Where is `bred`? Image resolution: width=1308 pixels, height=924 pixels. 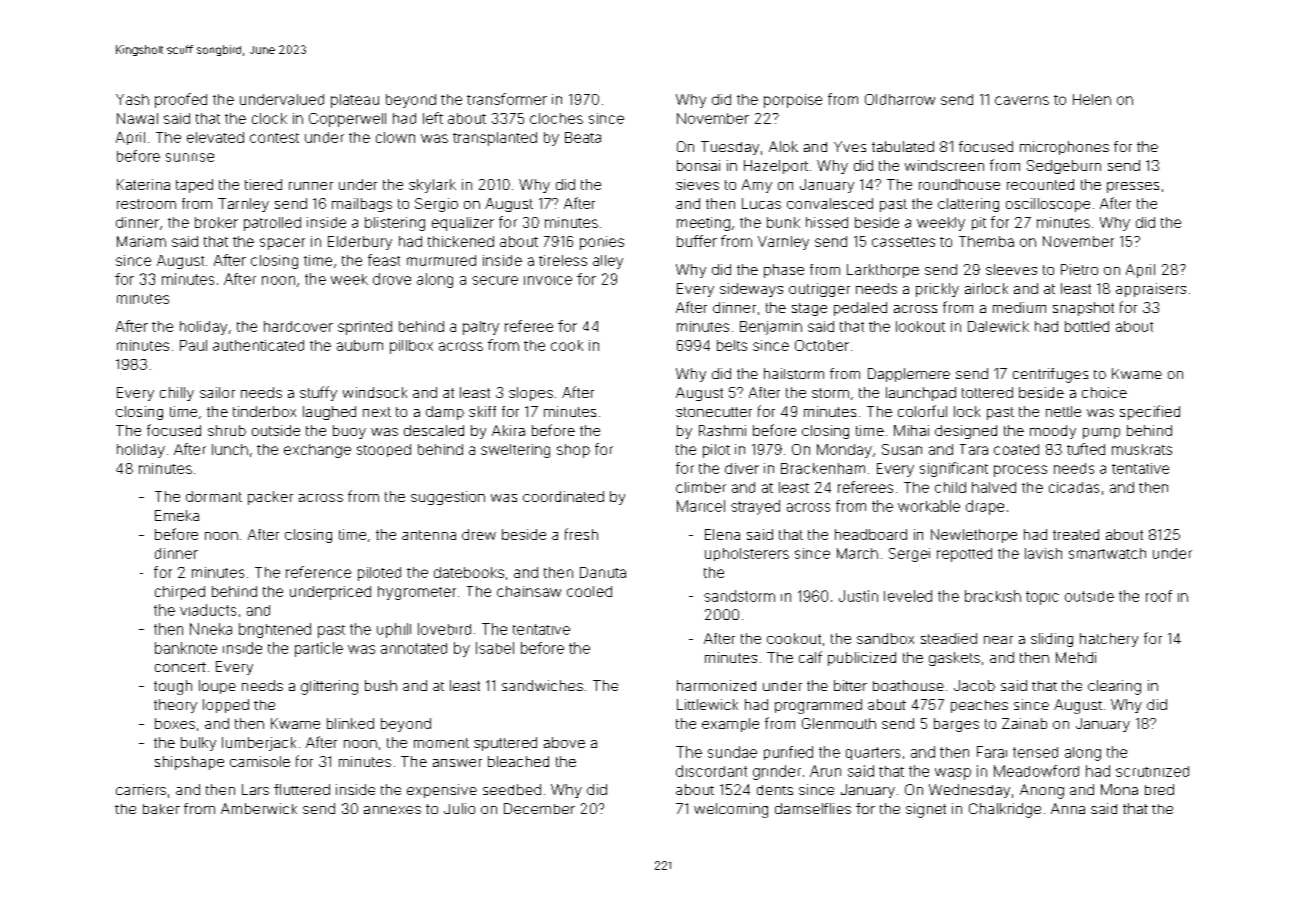
bred is located at coordinates (1159, 789).
